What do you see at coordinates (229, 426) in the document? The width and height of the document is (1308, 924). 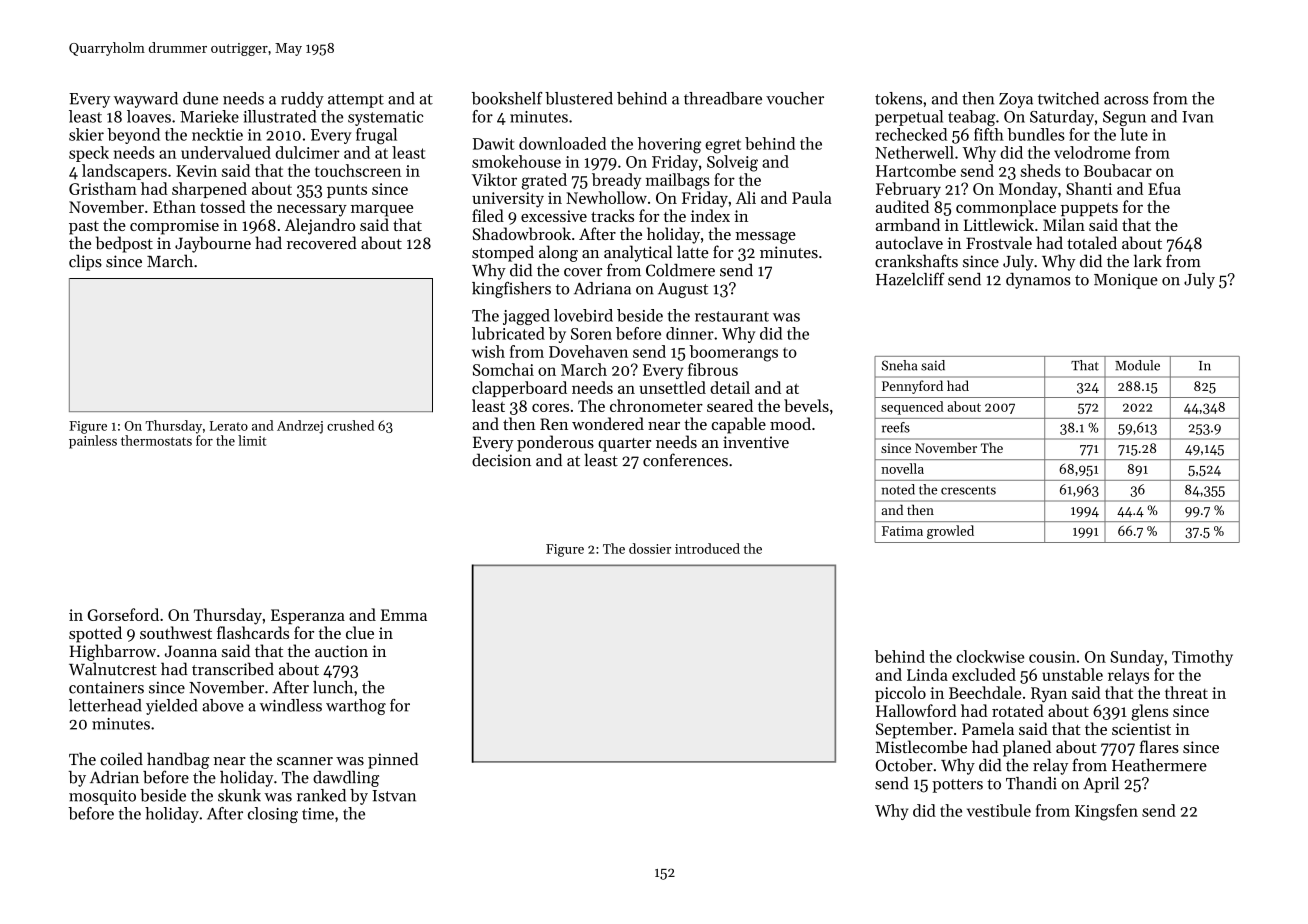 I see `Lerato` at bounding box center [229, 426].
